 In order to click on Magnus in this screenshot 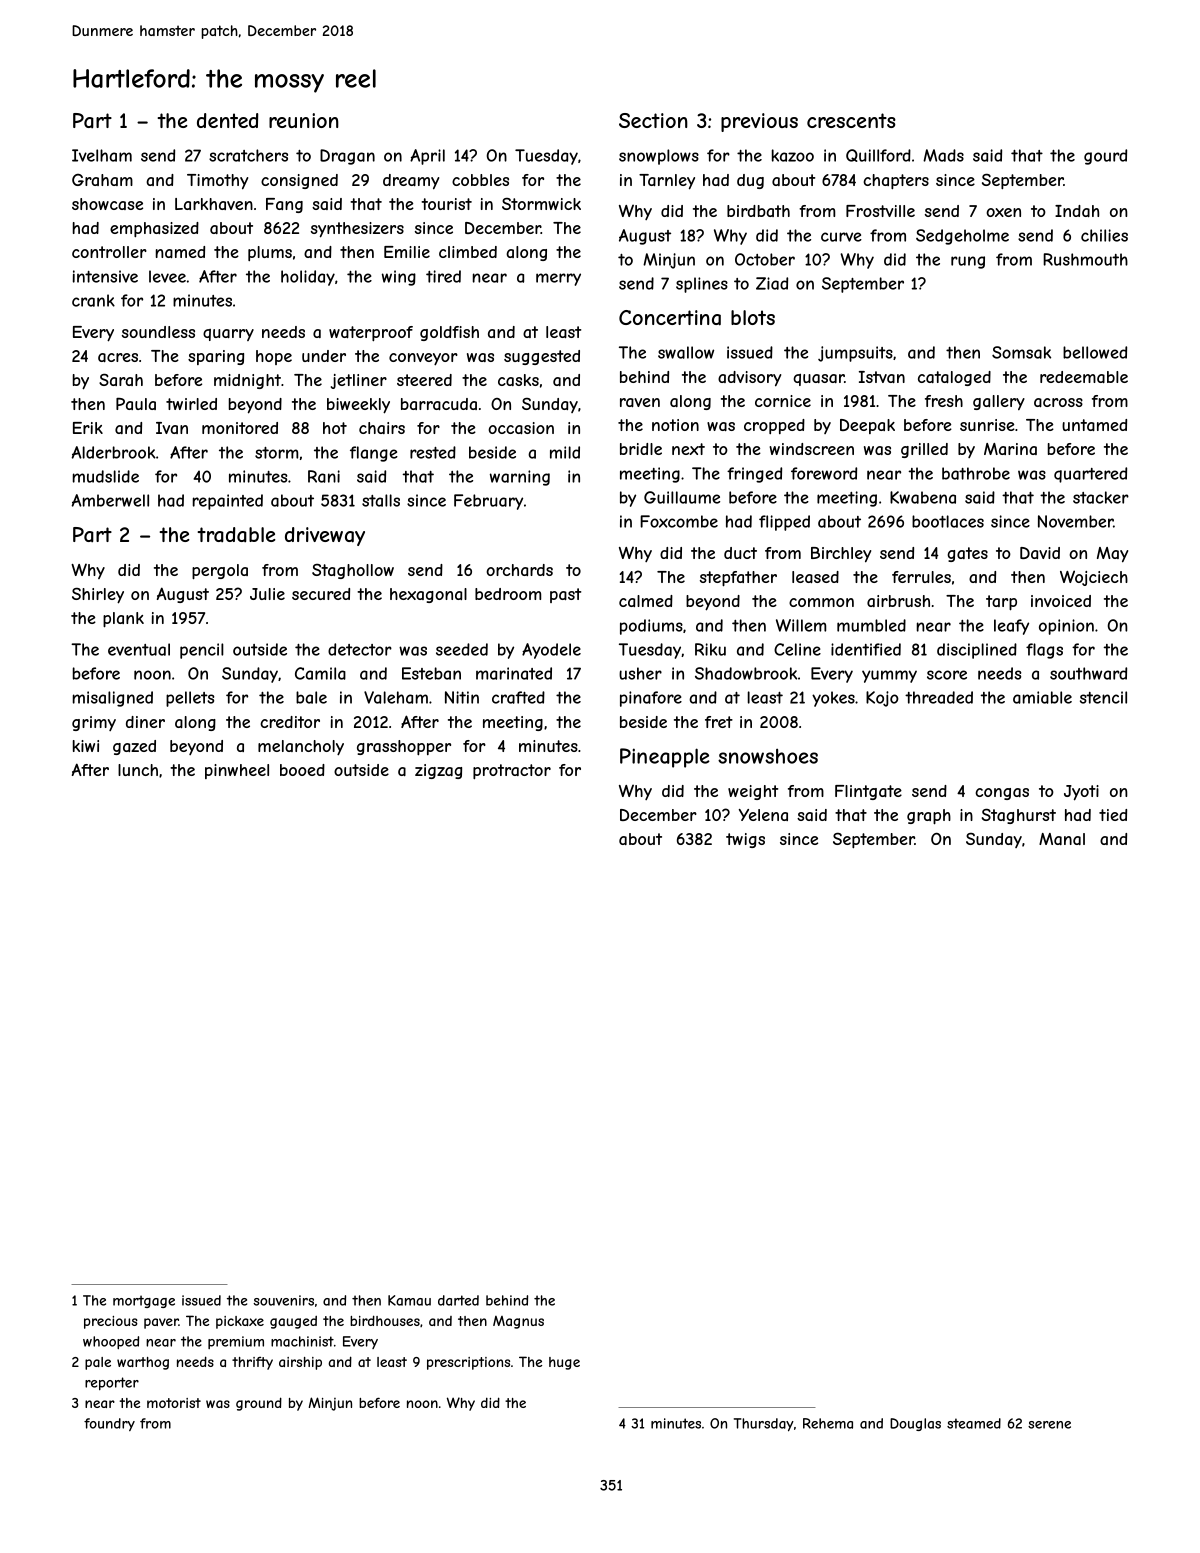, I will do `click(518, 1322)`.
